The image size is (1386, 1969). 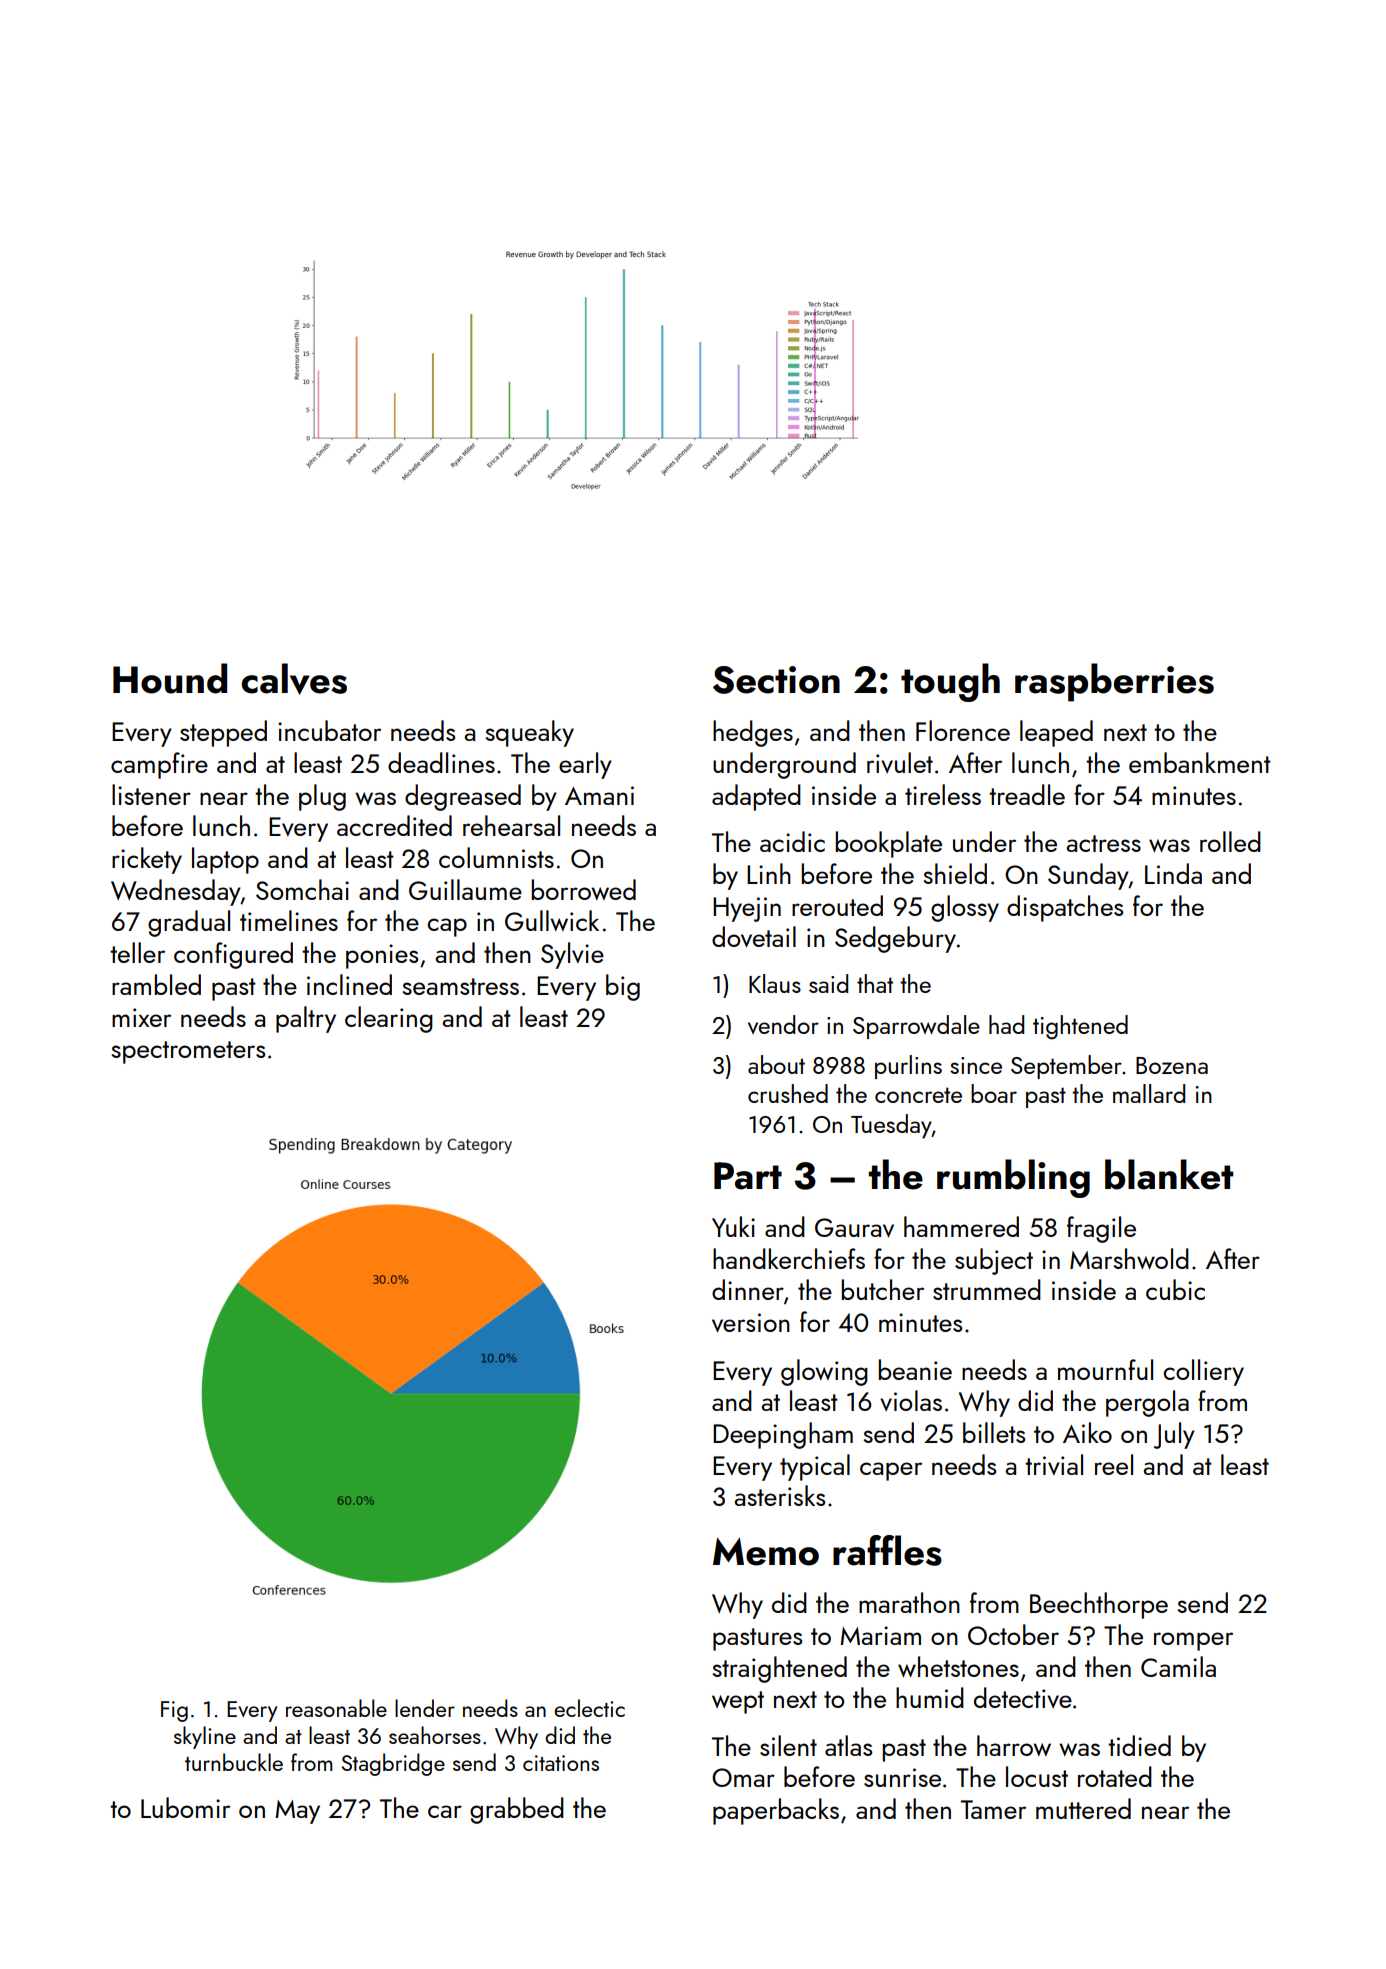 What do you see at coordinates (1114, 682) in the document?
I see `raspberries` at bounding box center [1114, 682].
